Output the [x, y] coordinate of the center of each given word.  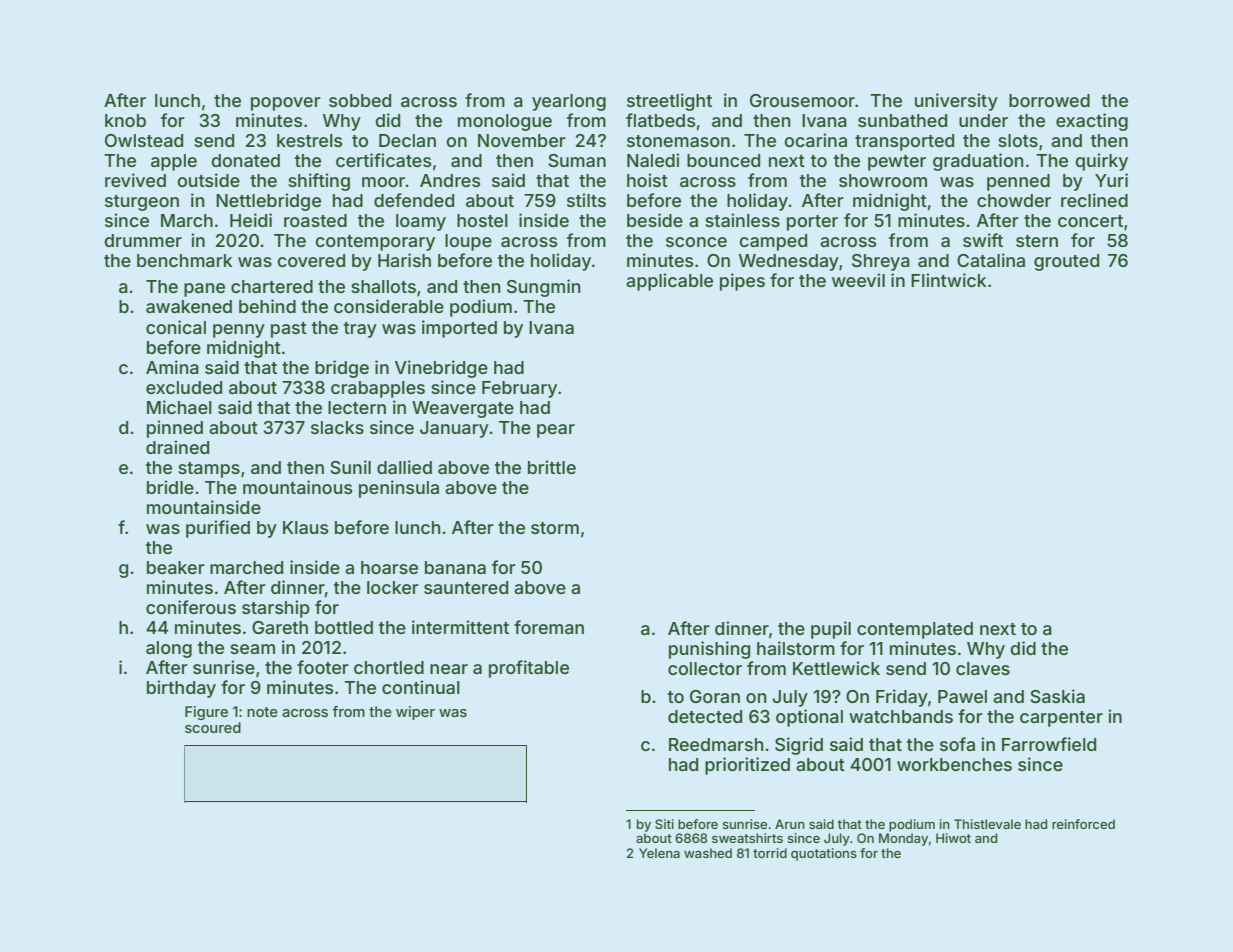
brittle [552, 467]
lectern [357, 407]
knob [125, 120]
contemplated [915, 630]
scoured [213, 727]
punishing [709, 650]
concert [1090, 221]
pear [556, 431]
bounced [723, 160]
